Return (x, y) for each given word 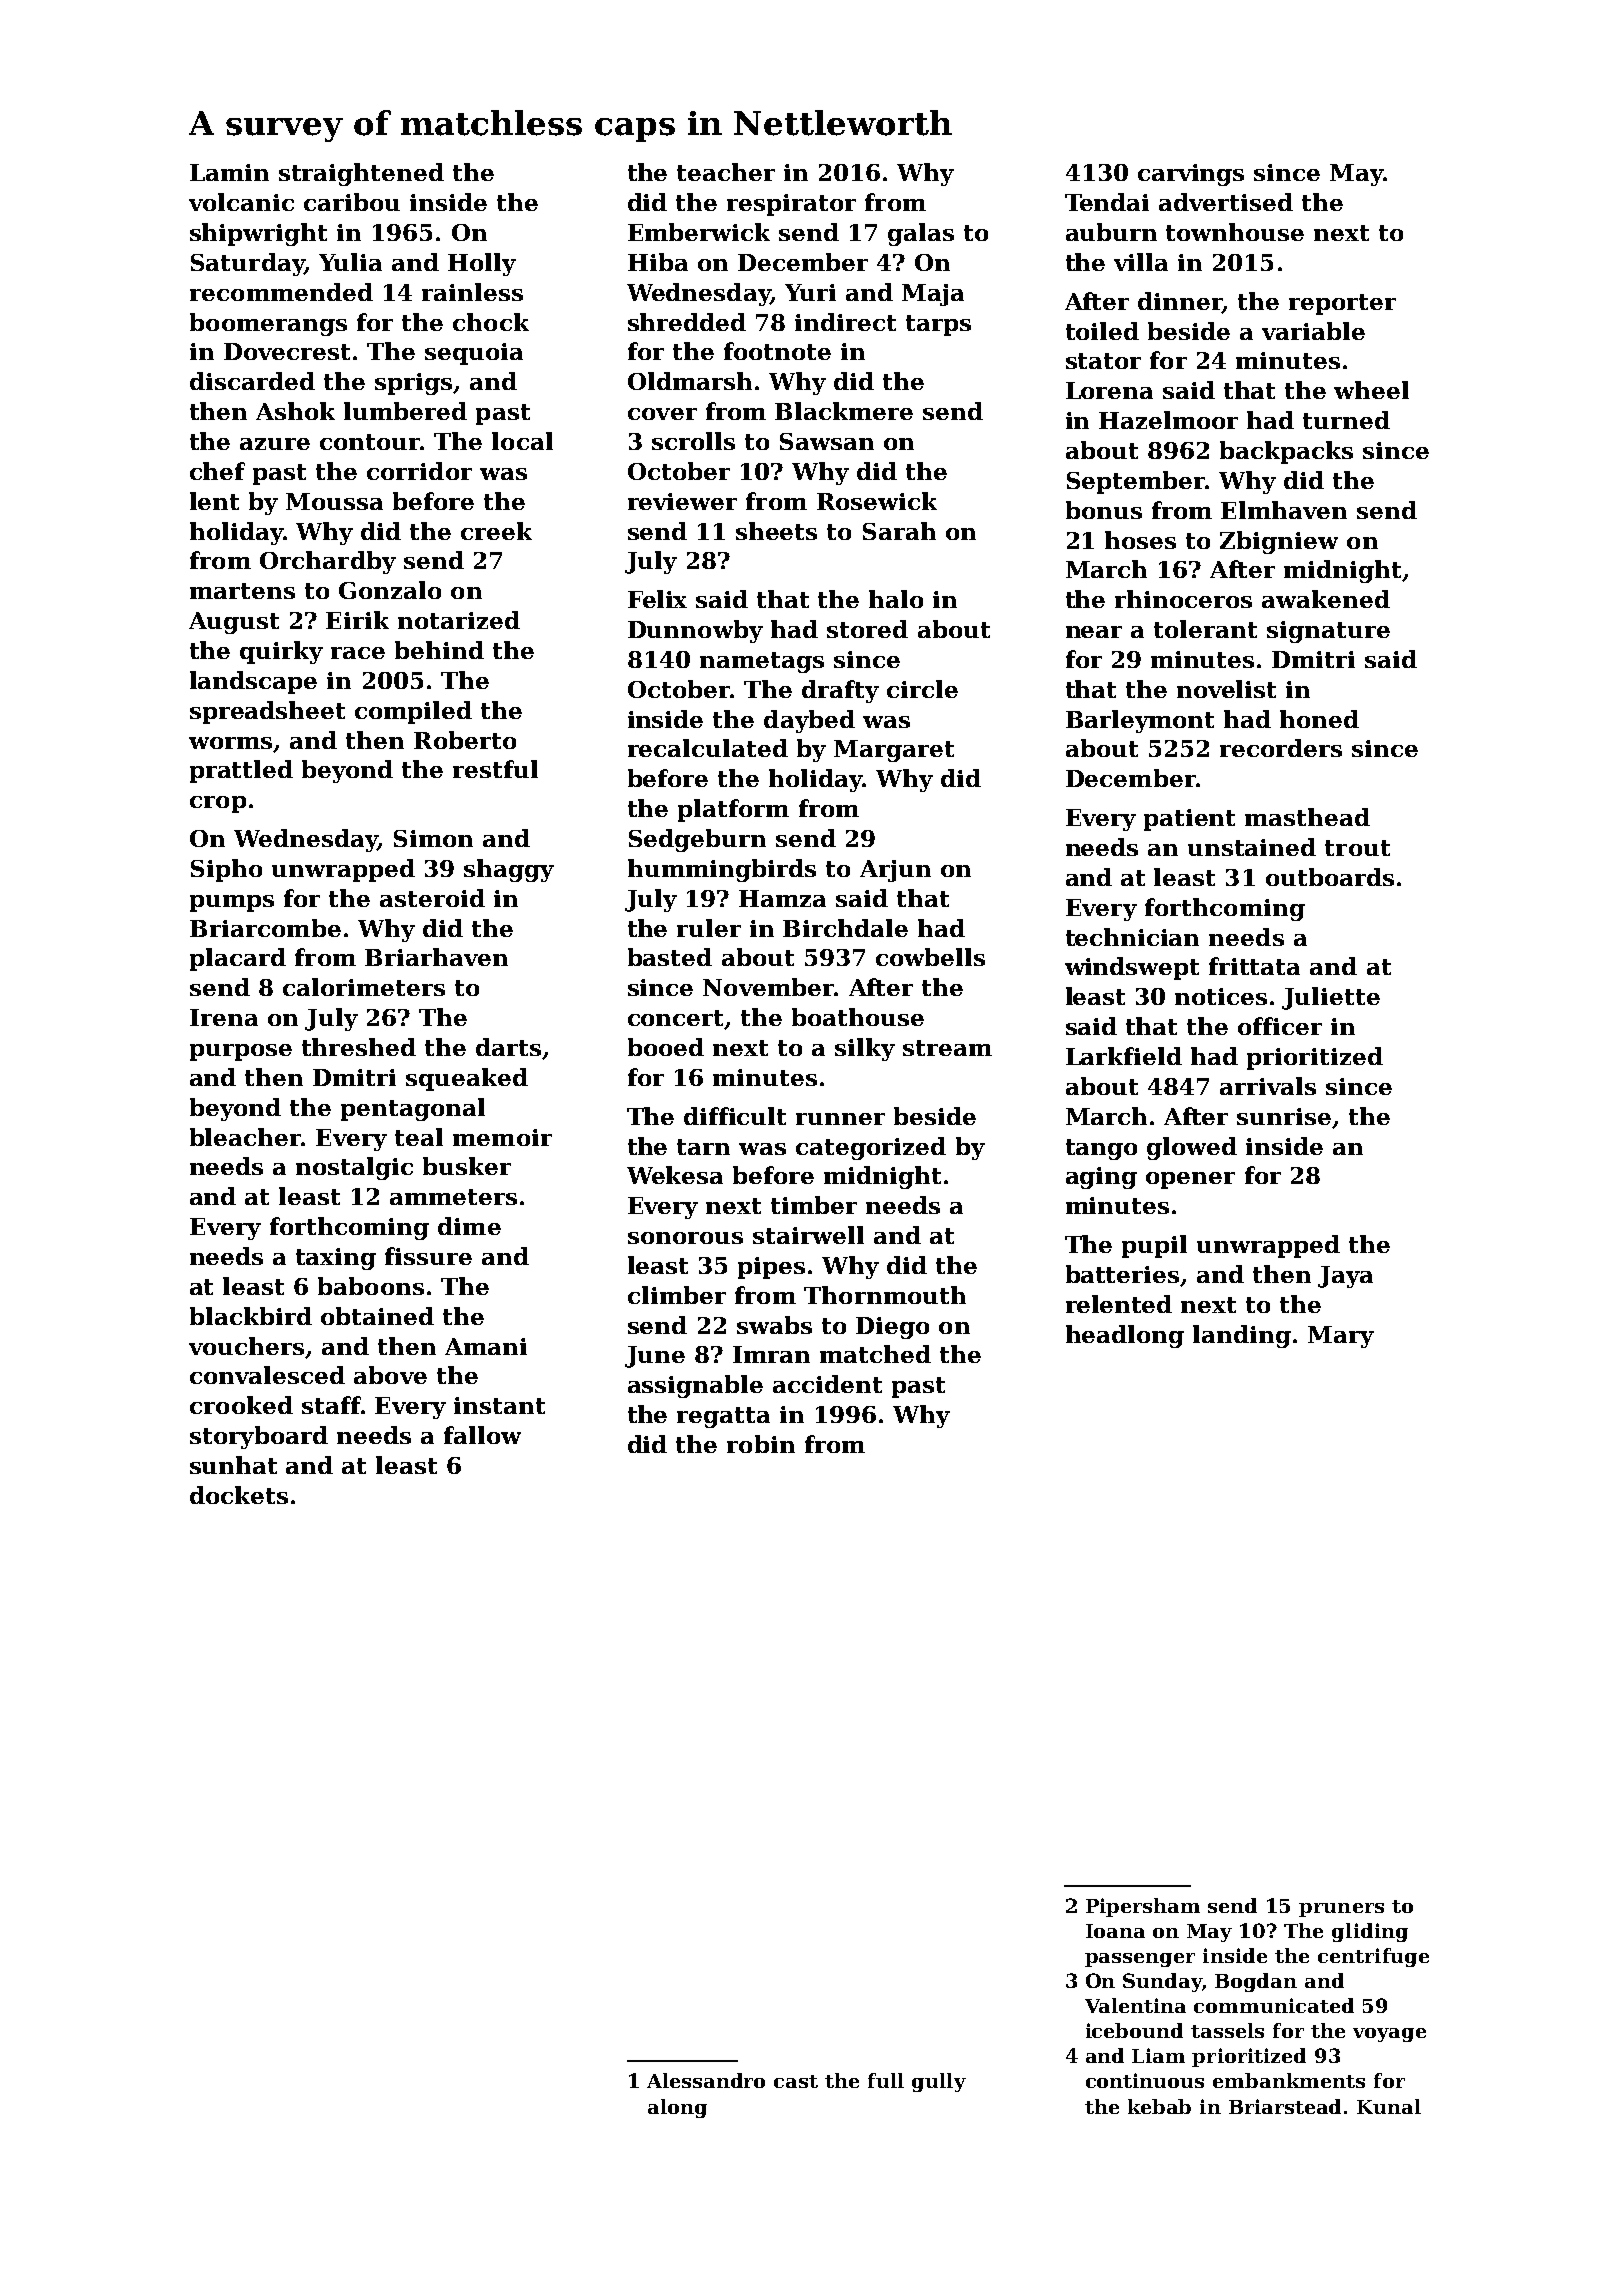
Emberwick (699, 232)
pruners (1341, 1910)
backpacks (1286, 452)
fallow (482, 1435)
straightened (361, 174)
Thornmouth (885, 1295)
